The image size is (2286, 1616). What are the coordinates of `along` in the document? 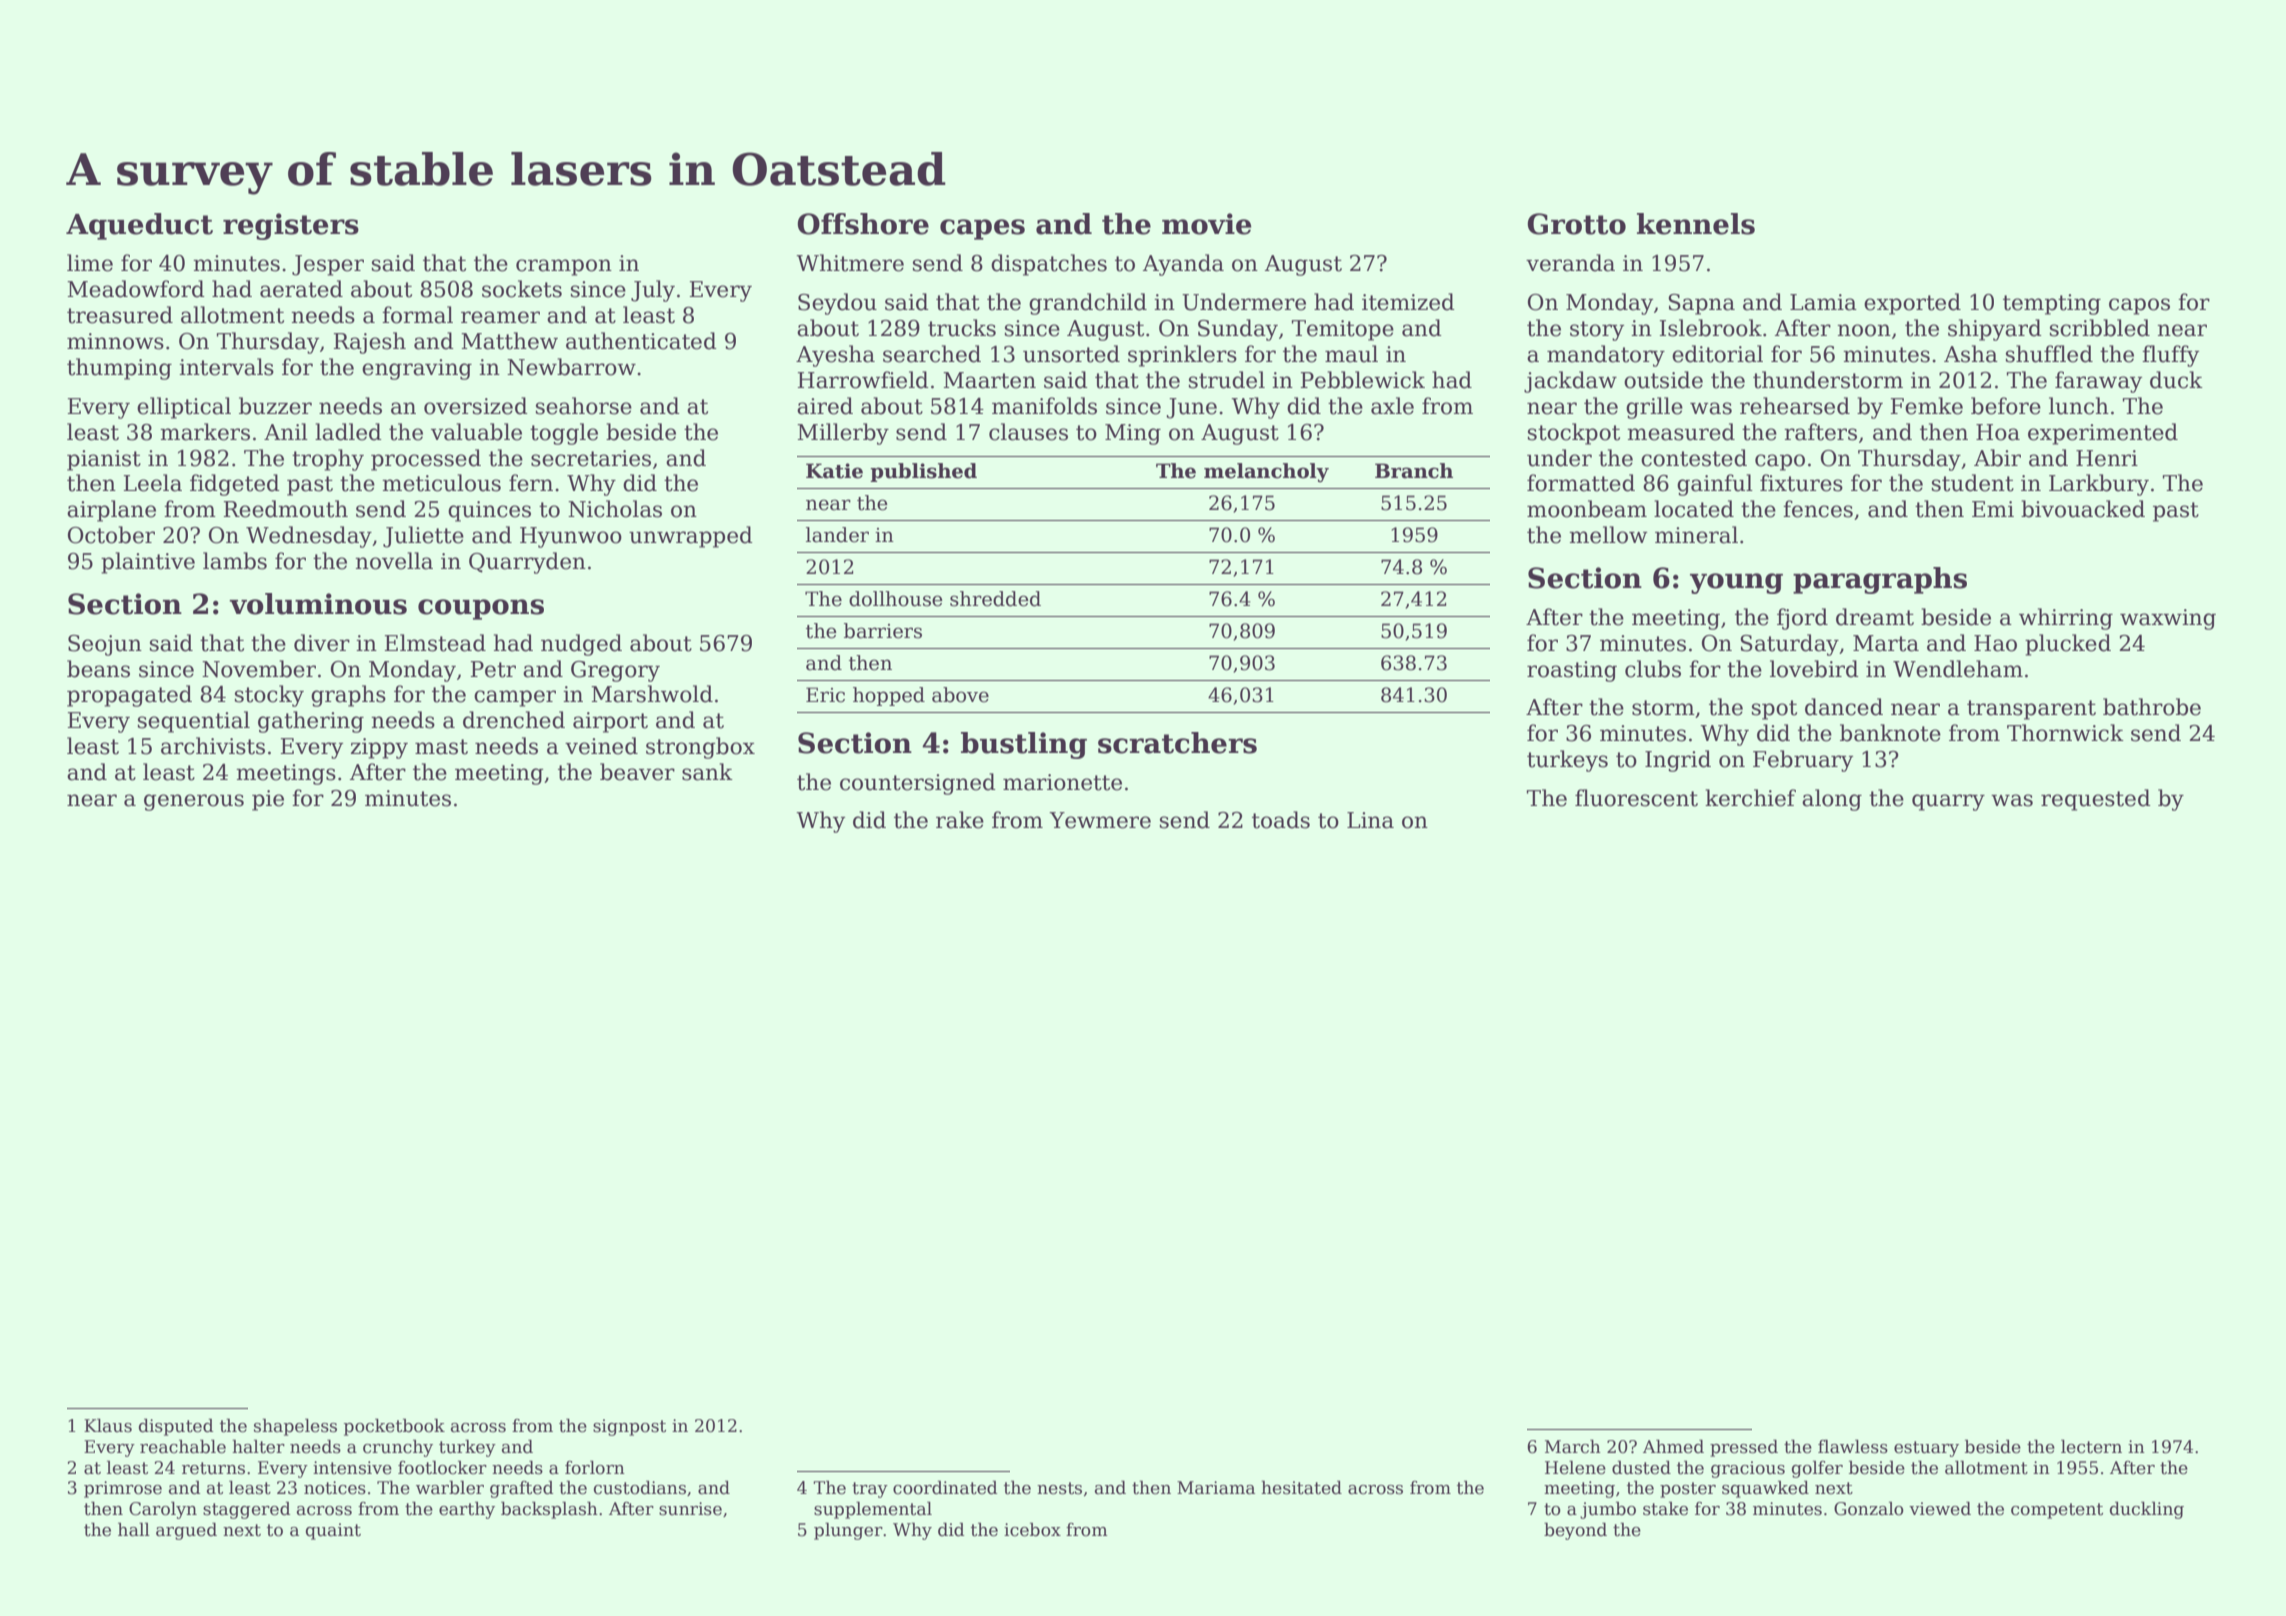 It's located at (1832, 800).
